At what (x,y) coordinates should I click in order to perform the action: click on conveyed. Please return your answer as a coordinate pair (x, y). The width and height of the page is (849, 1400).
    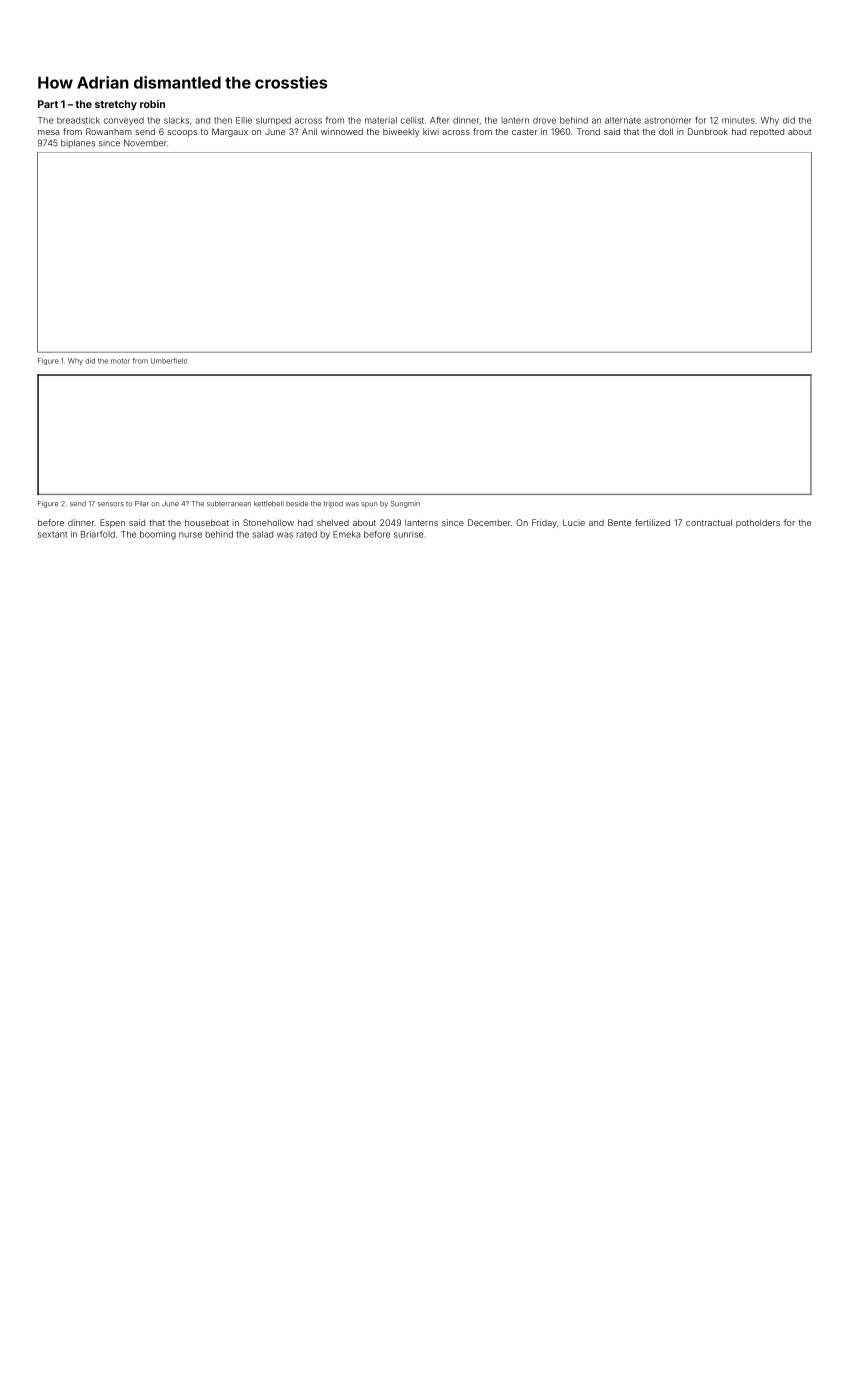
    Looking at the image, I should click on (124, 121).
